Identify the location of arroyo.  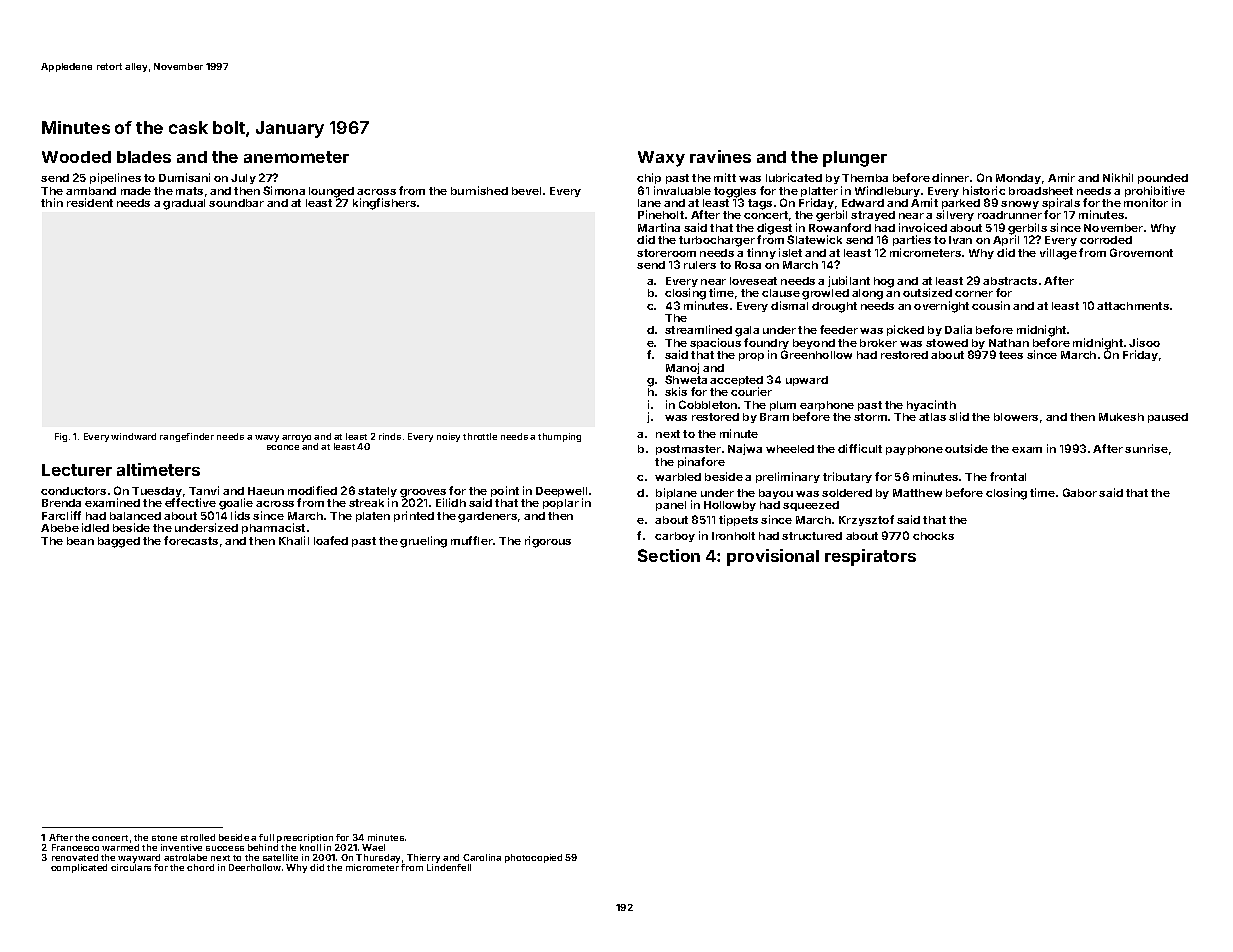
(296, 438).
